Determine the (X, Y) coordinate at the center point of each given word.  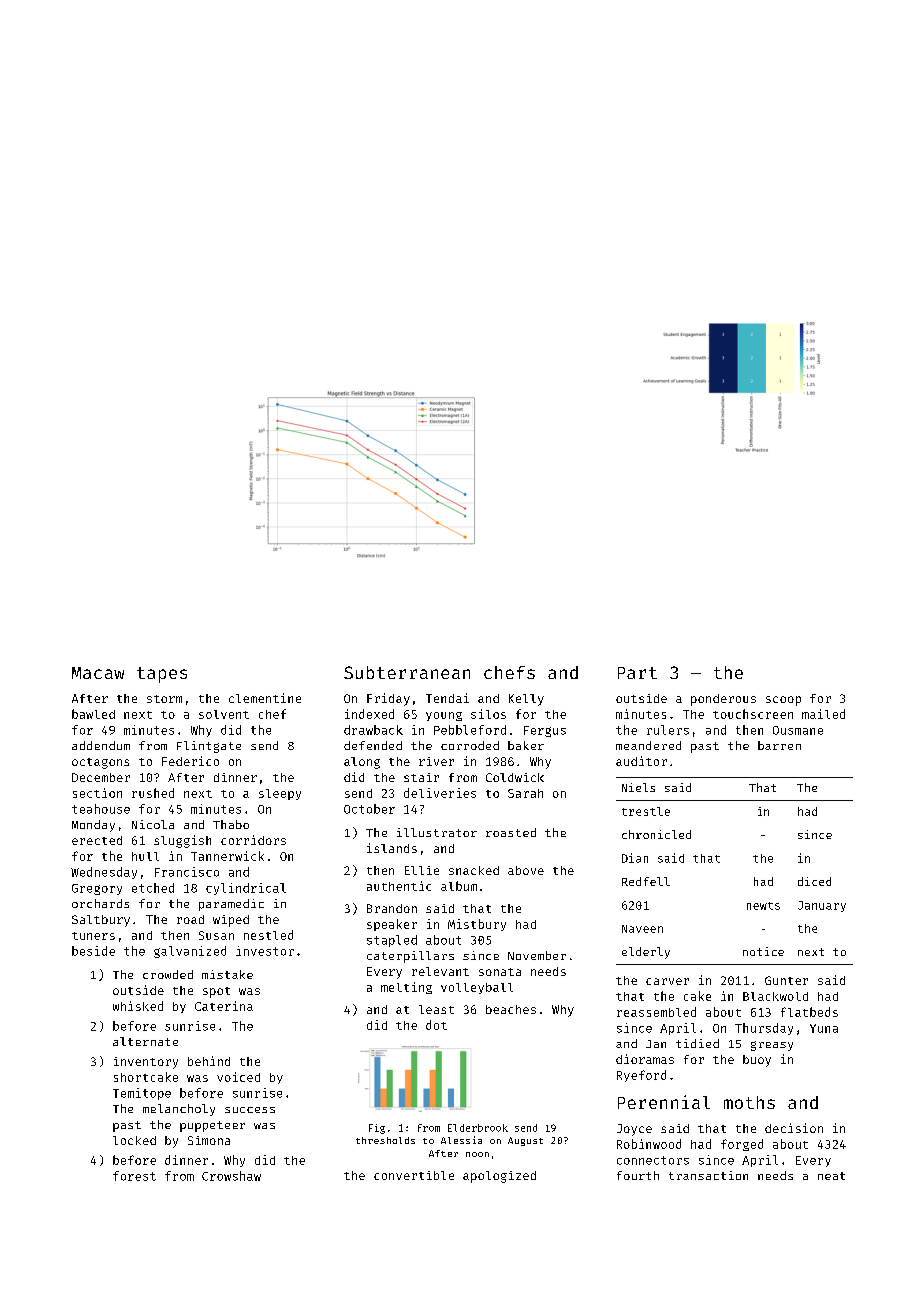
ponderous (723, 700)
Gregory (97, 889)
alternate (145, 1041)
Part (637, 673)
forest (134, 1176)
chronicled (656, 834)
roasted (511, 832)
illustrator (437, 832)
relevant (440, 971)
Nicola (153, 824)
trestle (646, 811)
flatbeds (809, 1012)
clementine (265, 698)
